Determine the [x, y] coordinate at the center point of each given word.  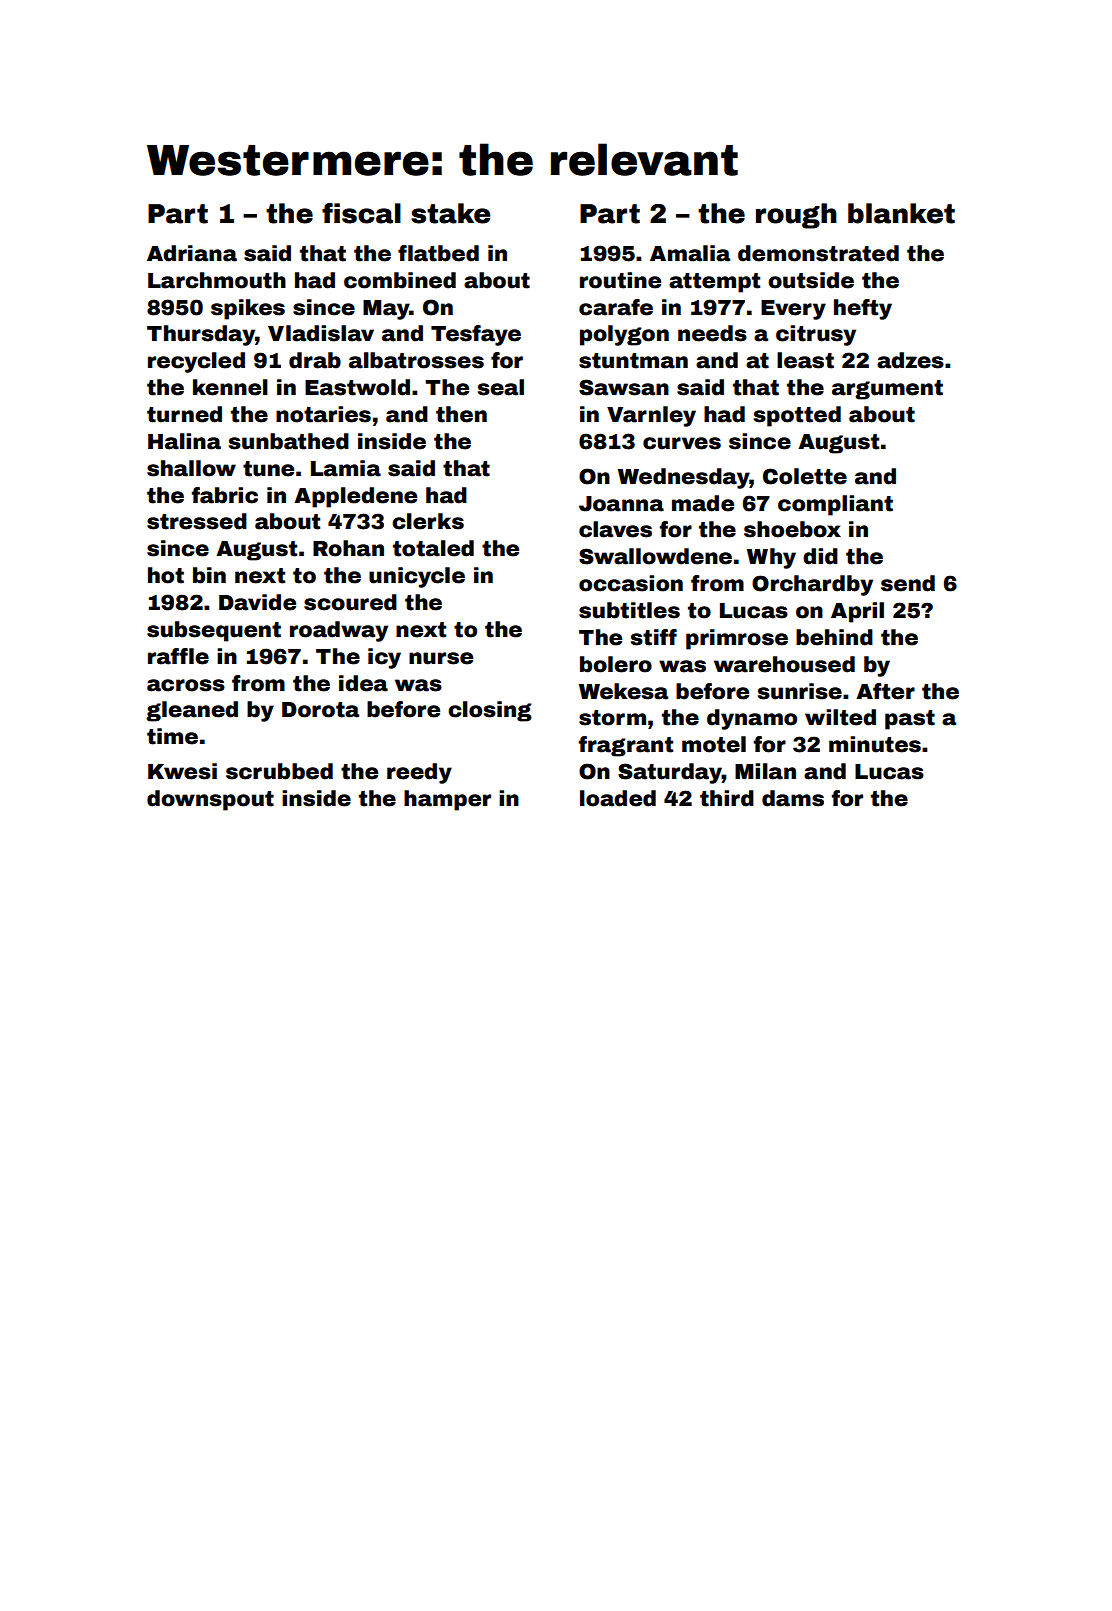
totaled [433, 548]
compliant [835, 505]
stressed [197, 521]
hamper [447, 800]
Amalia [690, 253]
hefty [863, 309]
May [386, 310]
